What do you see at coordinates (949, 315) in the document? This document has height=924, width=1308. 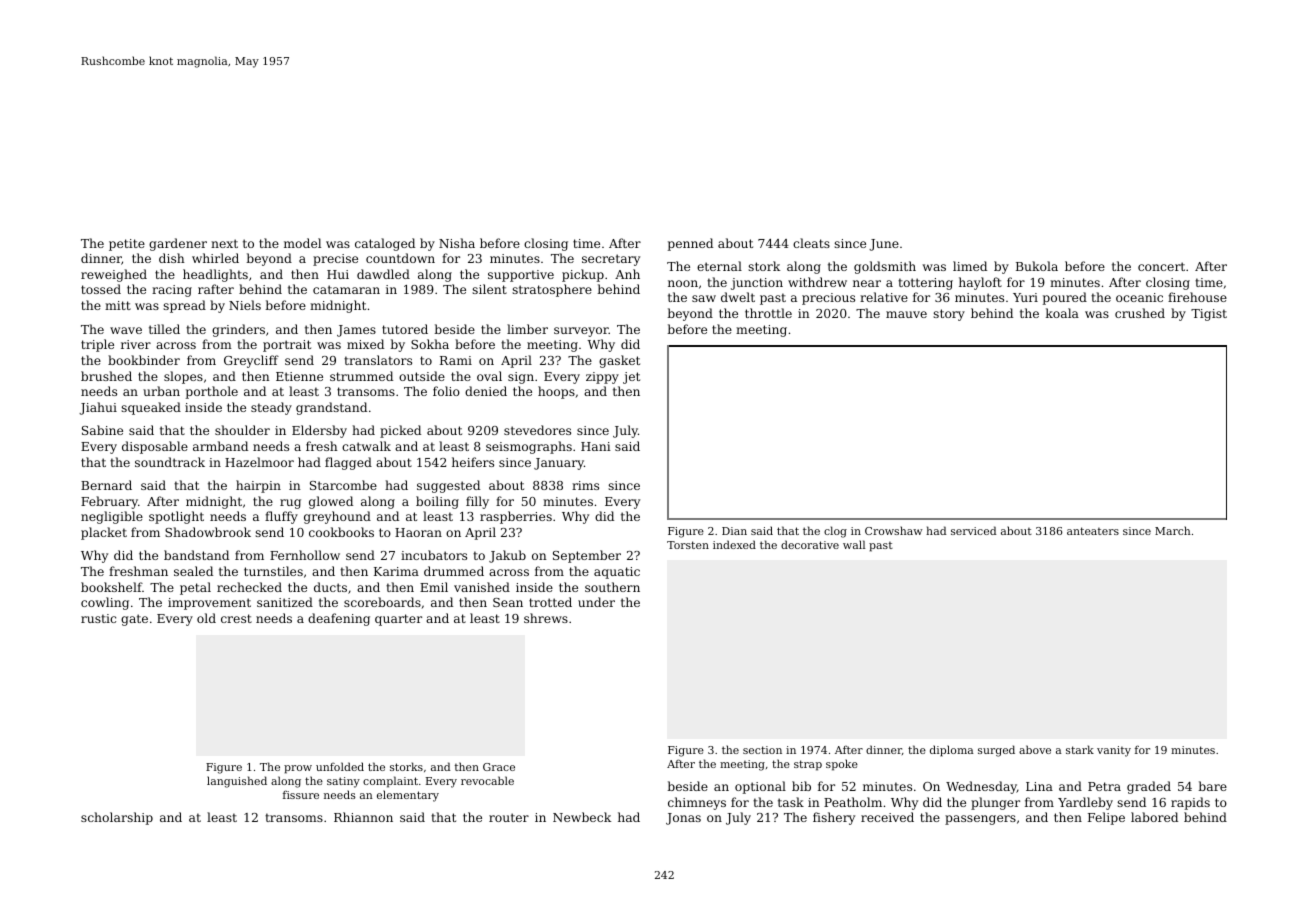 I see `story` at bounding box center [949, 315].
